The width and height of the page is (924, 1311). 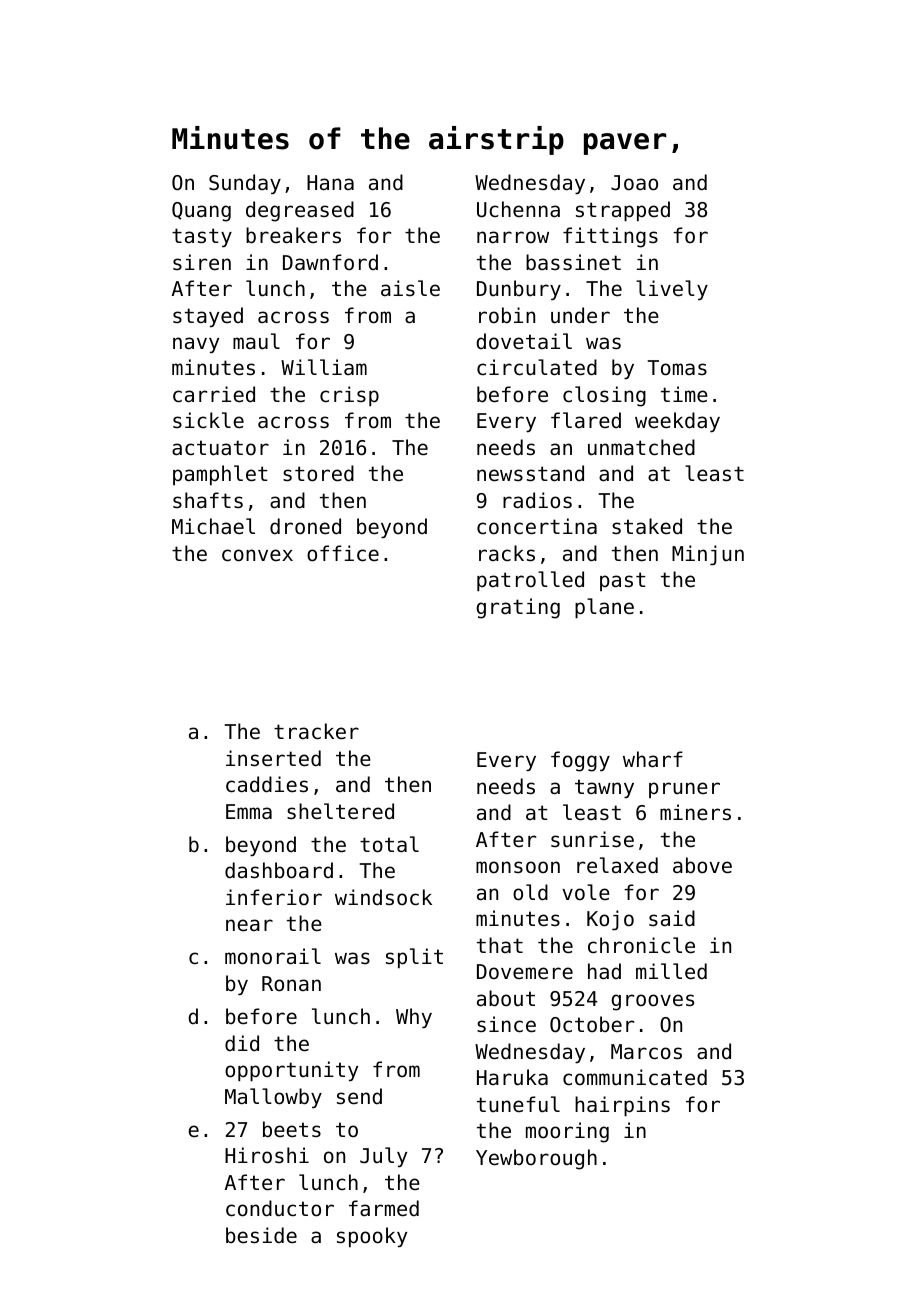 What do you see at coordinates (530, 581) in the page?
I see `patrolled` at bounding box center [530, 581].
